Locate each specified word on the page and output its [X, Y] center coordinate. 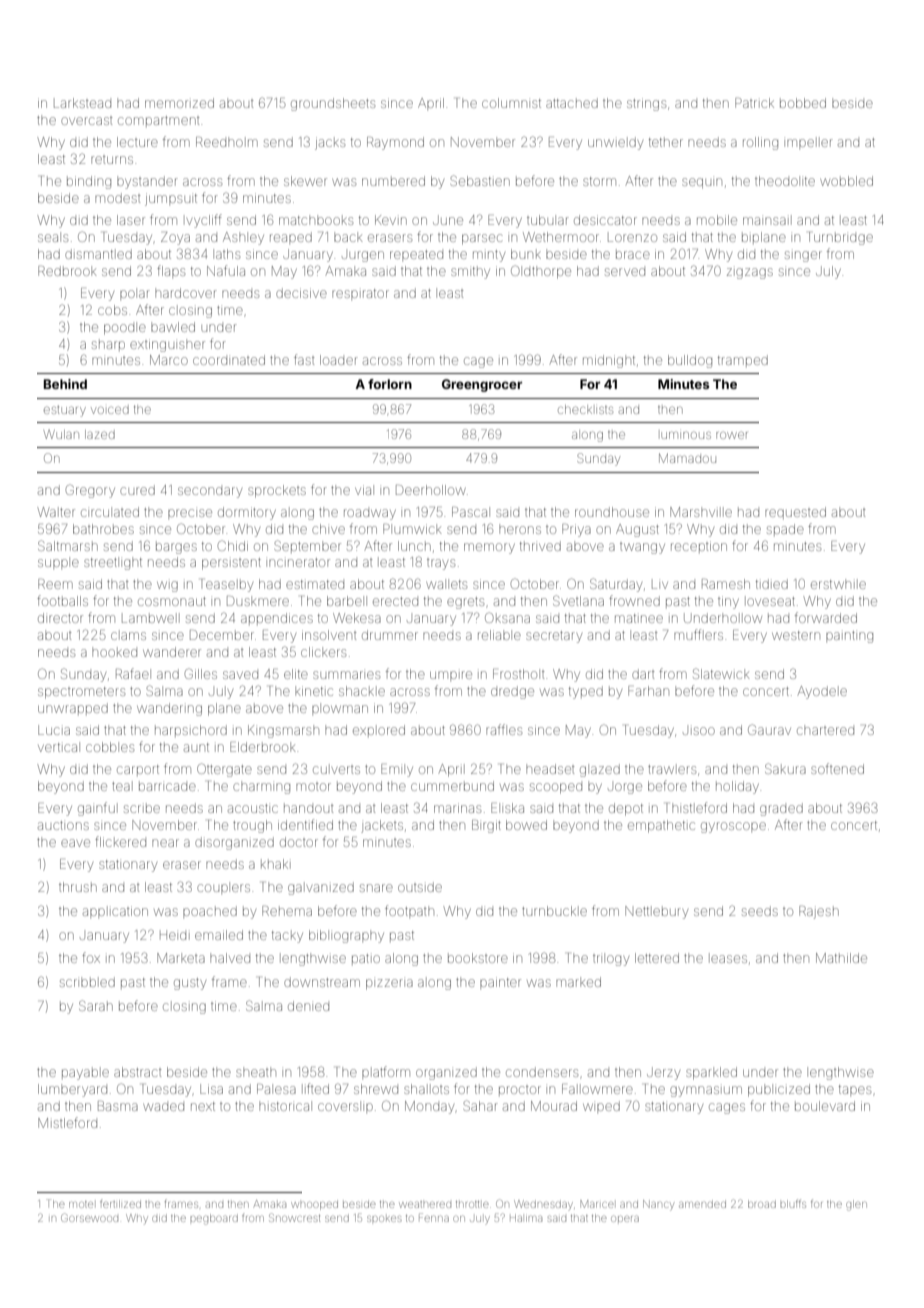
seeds [760, 911]
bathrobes [103, 529]
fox [91, 957]
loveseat [771, 601]
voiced [110, 410]
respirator [360, 293]
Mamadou [687, 458]
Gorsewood [89, 1217]
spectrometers [81, 693]
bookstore [478, 958]
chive [328, 529]
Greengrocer [482, 385]
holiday [737, 787]
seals [53, 238]
